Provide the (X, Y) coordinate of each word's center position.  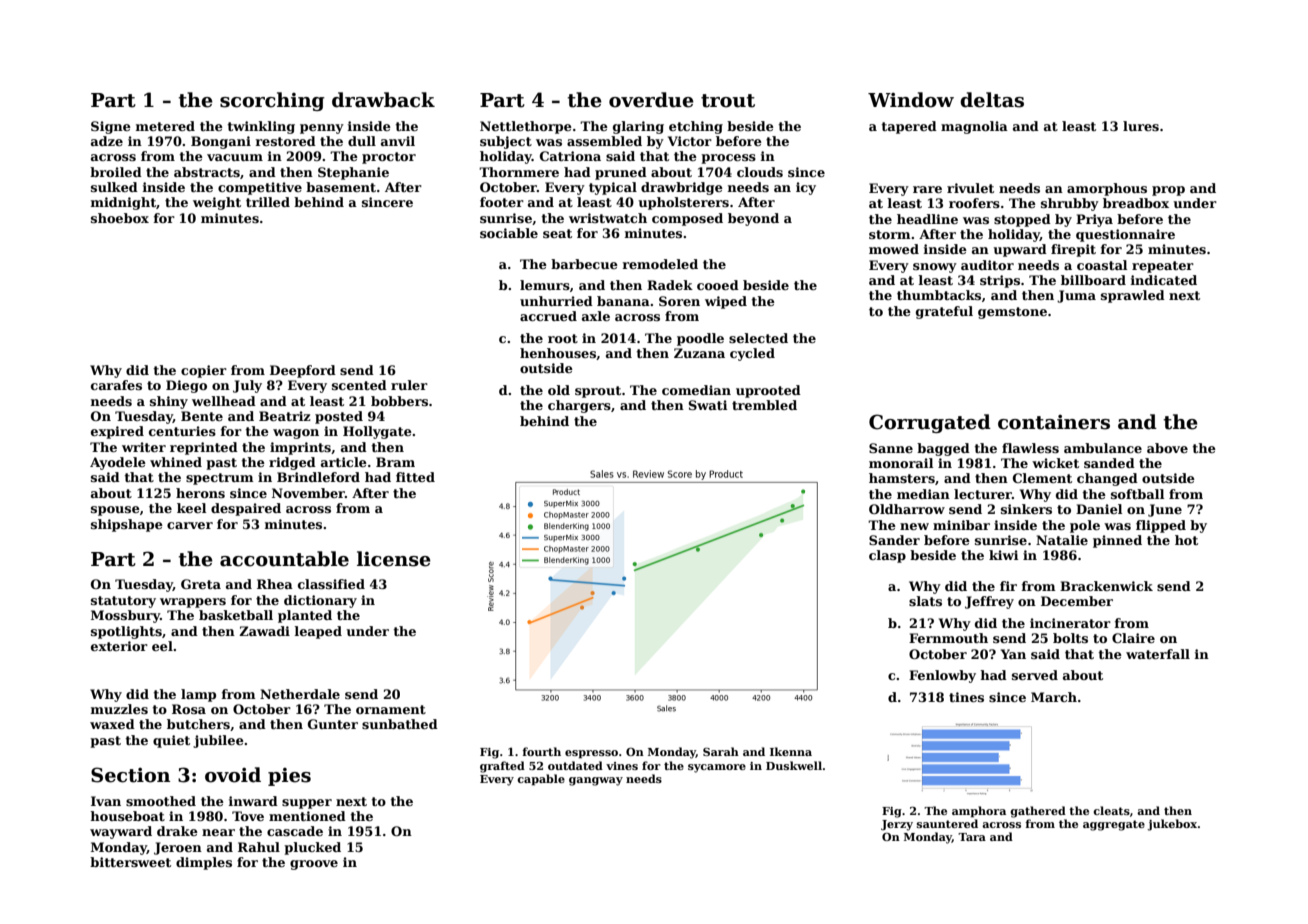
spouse (115, 511)
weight (217, 203)
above (1167, 448)
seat (557, 233)
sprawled (1133, 296)
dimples (204, 863)
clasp (887, 556)
